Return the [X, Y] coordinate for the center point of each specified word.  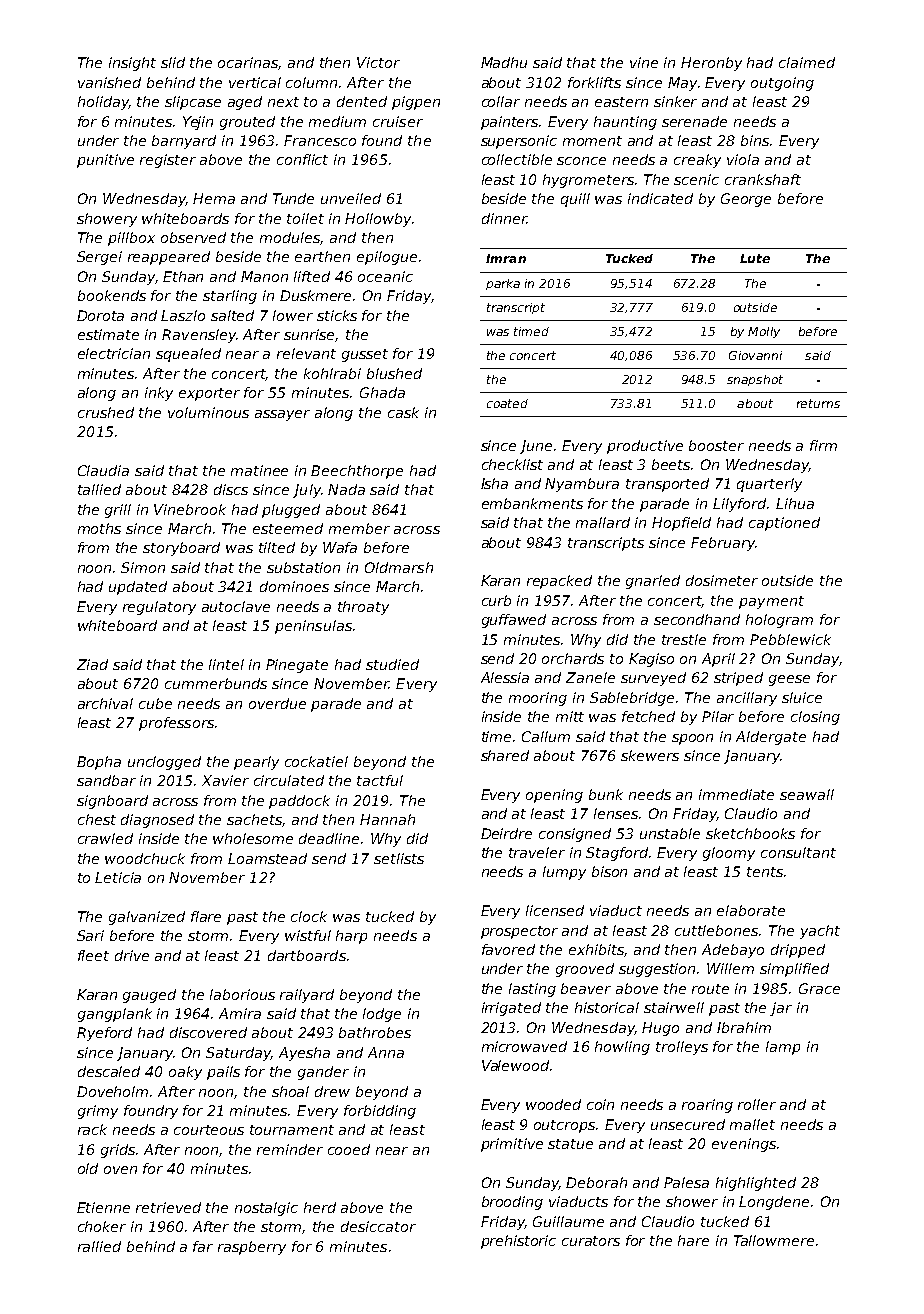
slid [173, 62]
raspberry [252, 1248]
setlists [399, 858]
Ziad [92, 664]
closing [815, 718]
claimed [807, 62]
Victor [378, 62]
